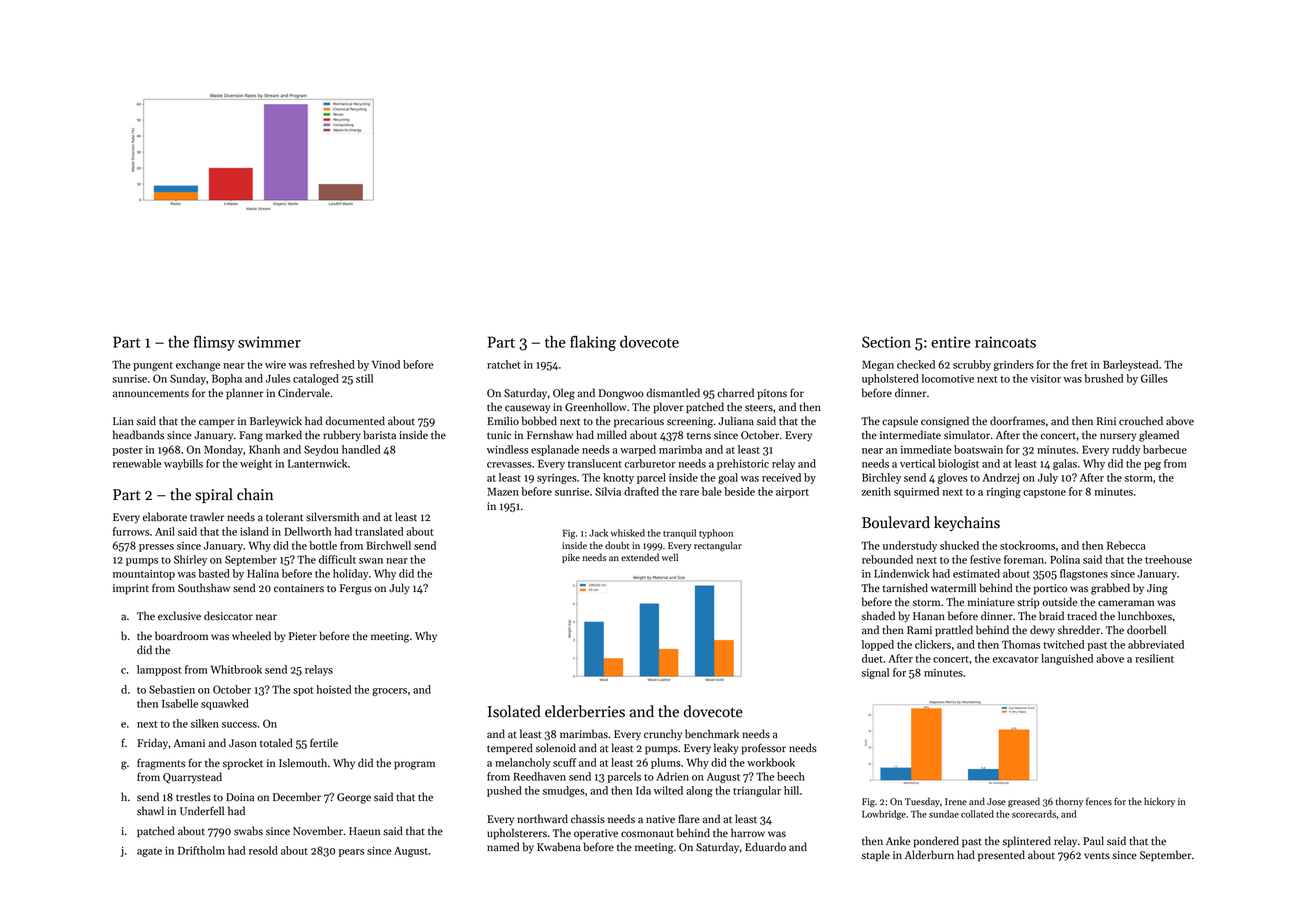 The image size is (1308, 924). I want to click on swimmer, so click(269, 342).
